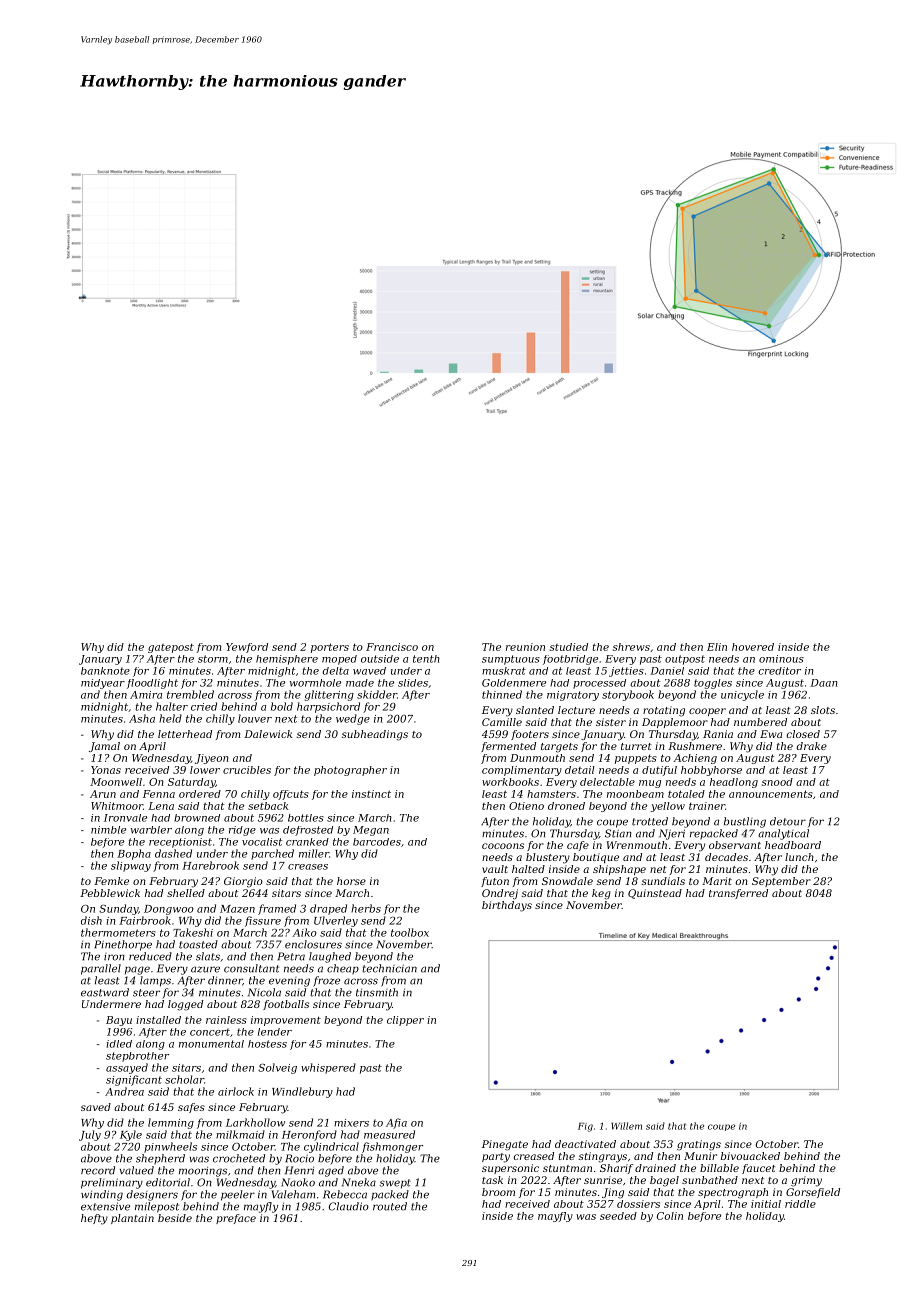 The width and height of the screenshot is (924, 1308). Describe the element at coordinates (328, 1068) in the screenshot. I see `whispered` at that location.
